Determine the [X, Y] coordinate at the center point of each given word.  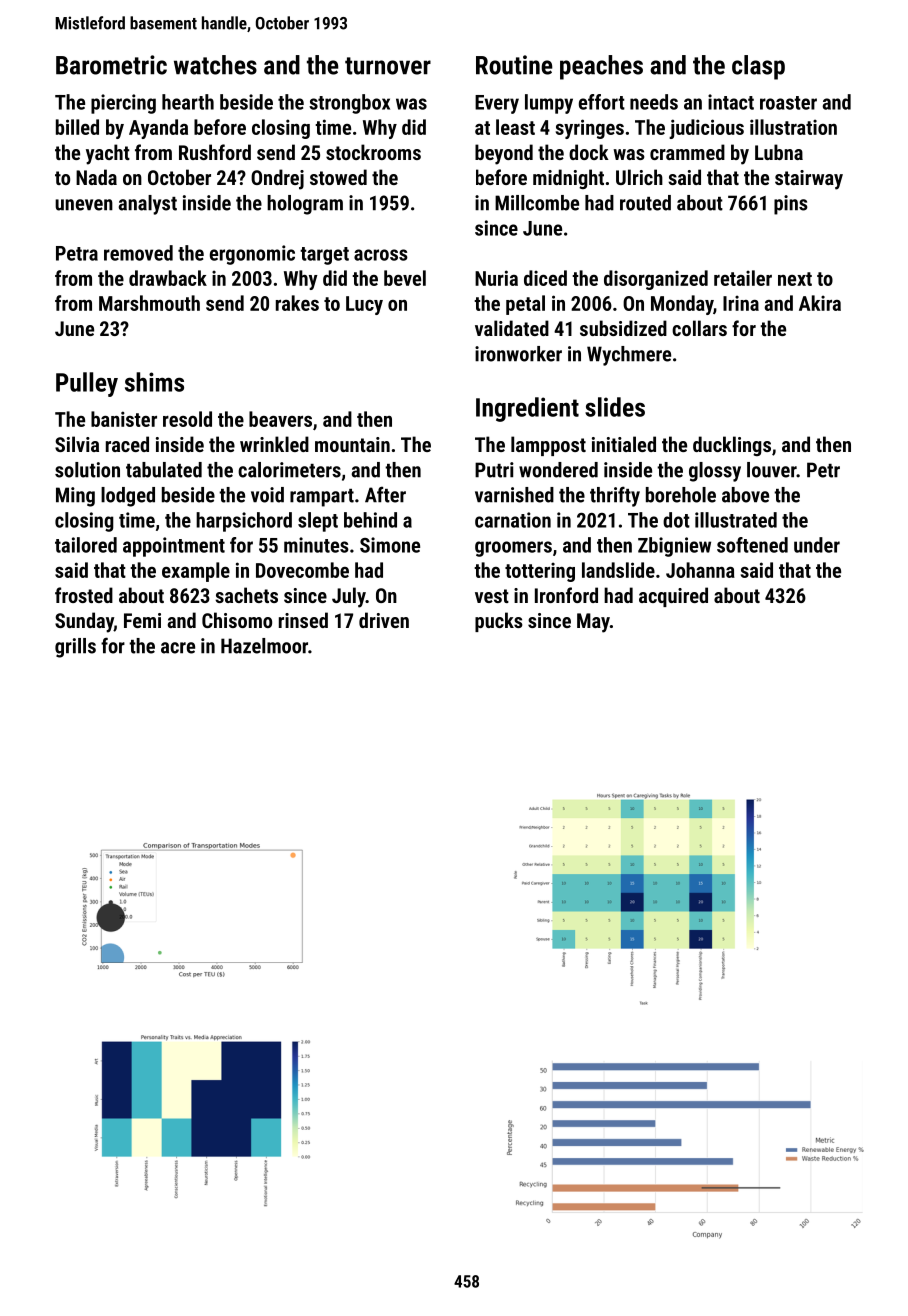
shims [154, 382]
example [196, 572]
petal [525, 305]
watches [215, 65]
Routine [514, 65]
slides [615, 407]
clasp [758, 67]
